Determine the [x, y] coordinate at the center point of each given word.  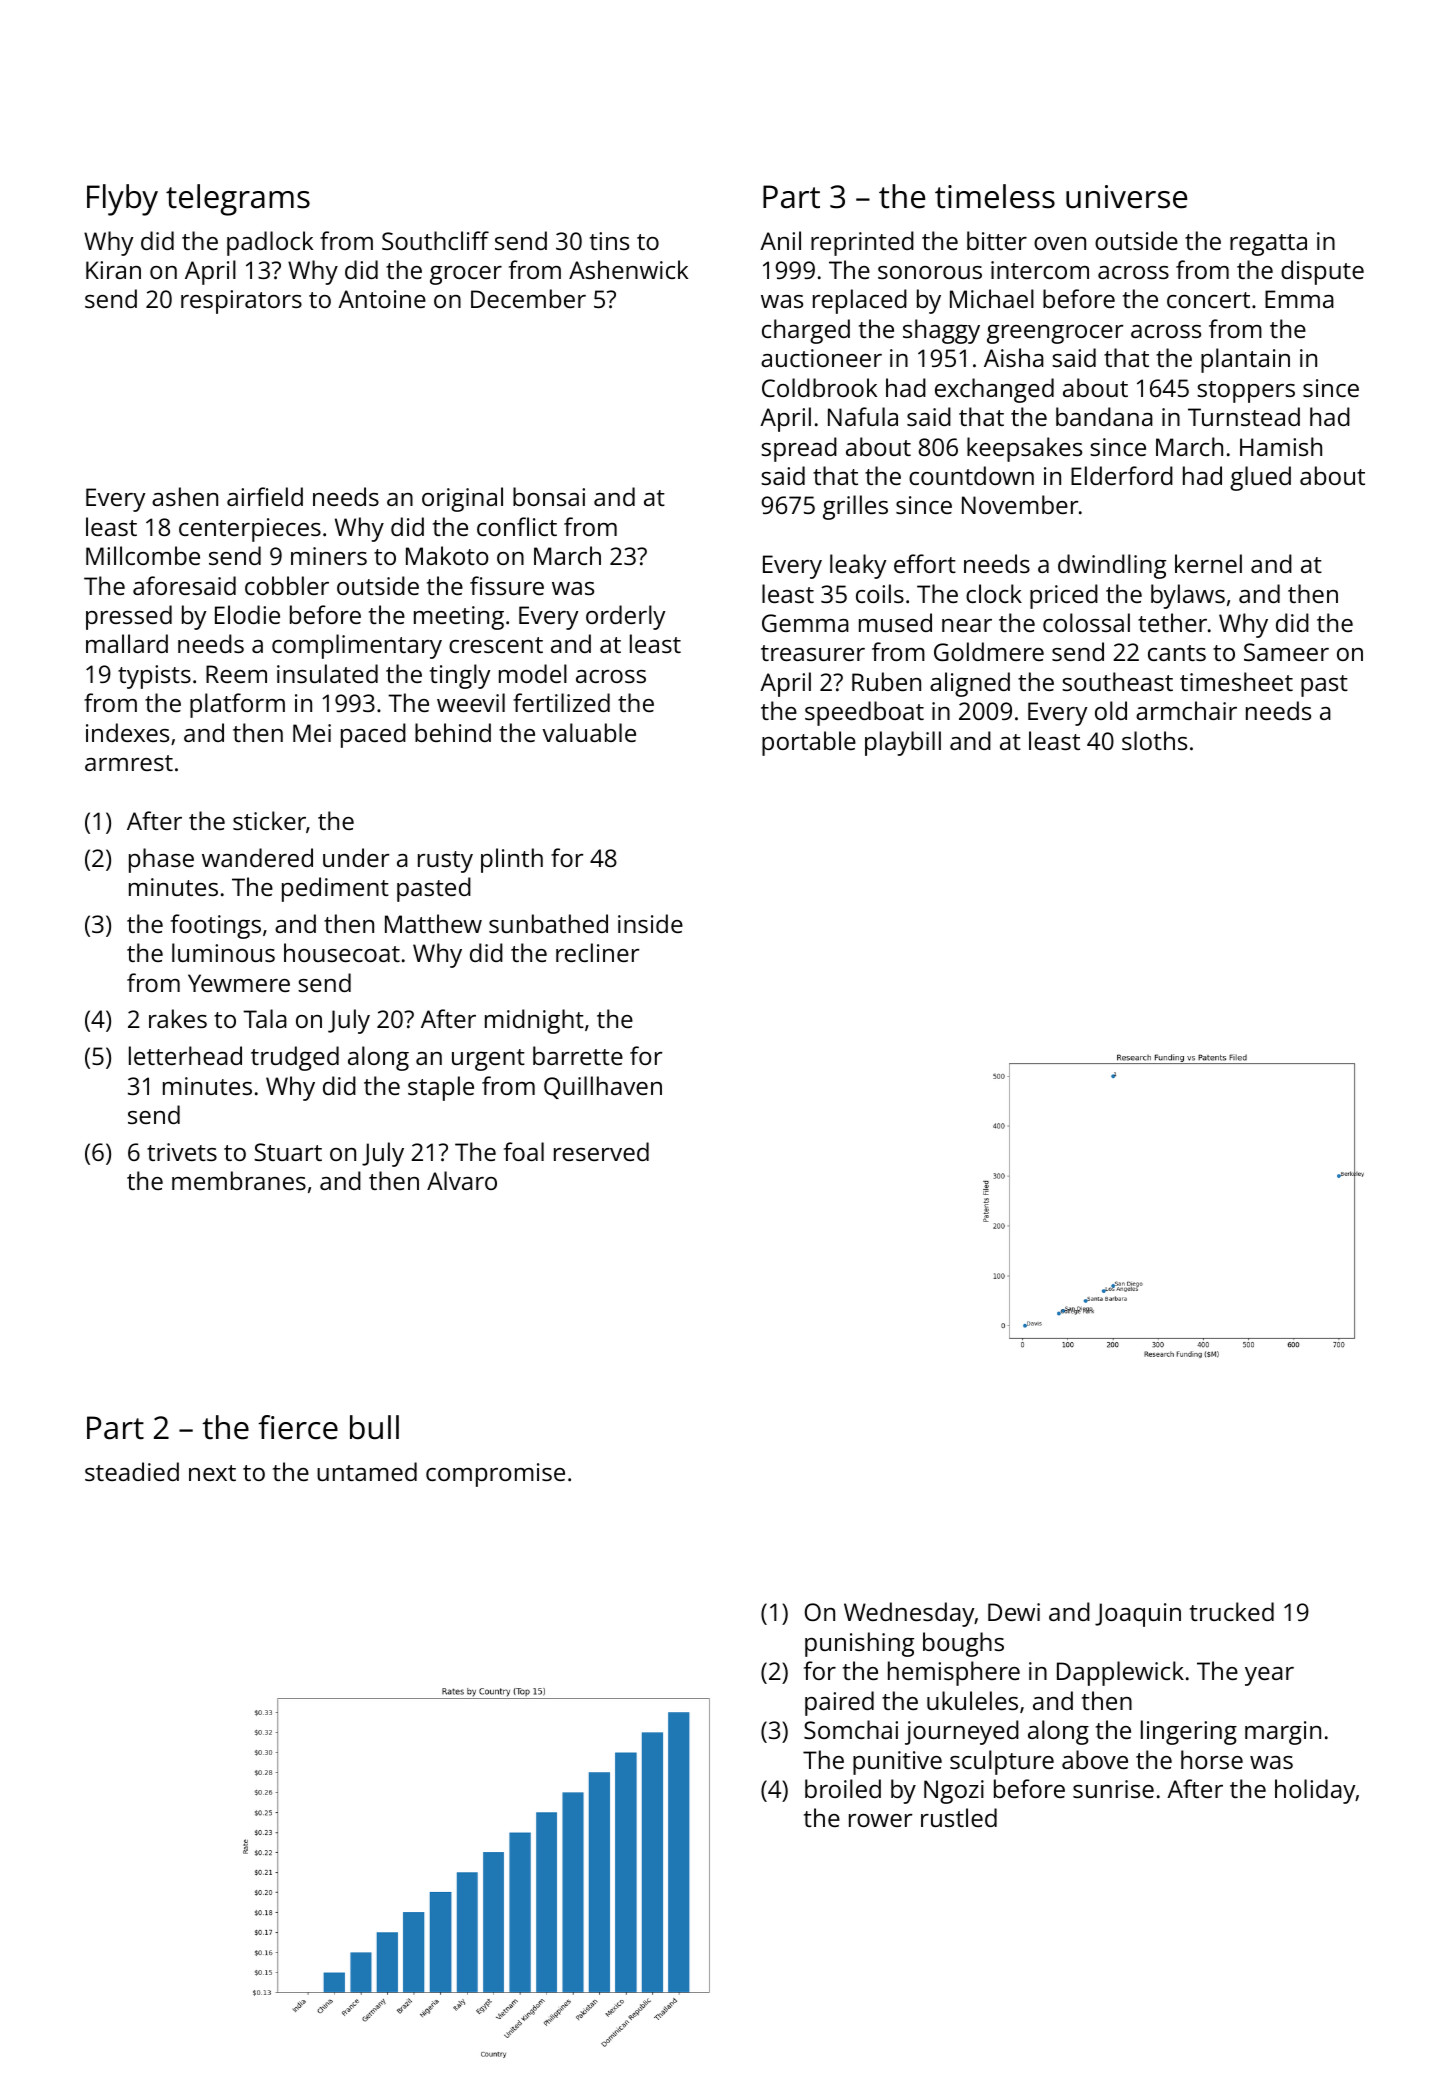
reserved [601, 1151]
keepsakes [1024, 449]
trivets [182, 1152]
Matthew [433, 923]
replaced [860, 301]
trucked [1232, 1611]
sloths [1154, 740]
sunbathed [548, 923]
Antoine [382, 299]
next [212, 1473]
